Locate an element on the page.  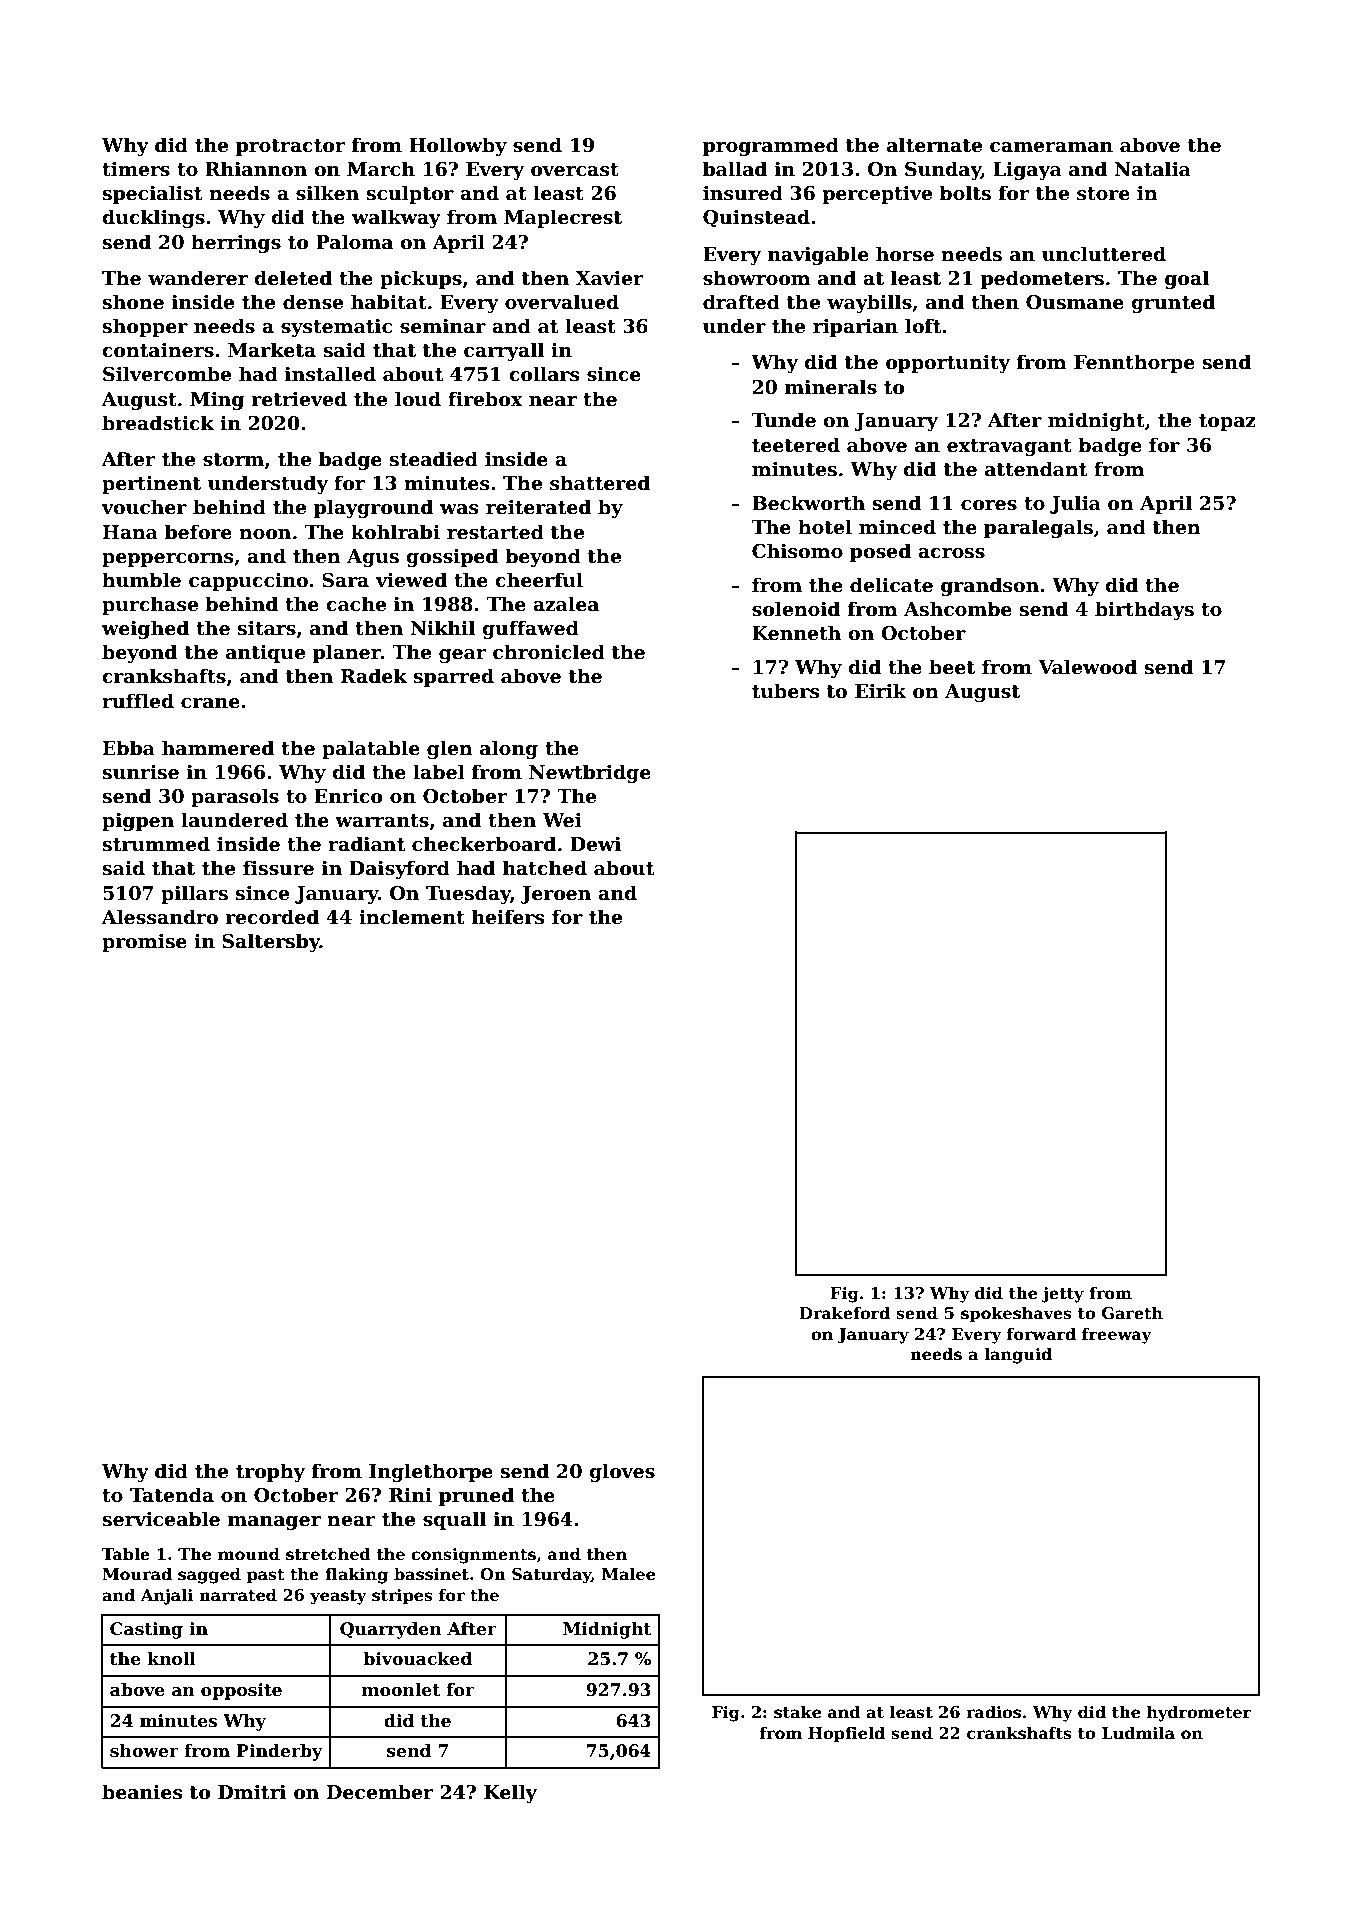
yeasty is located at coordinates (338, 1597).
